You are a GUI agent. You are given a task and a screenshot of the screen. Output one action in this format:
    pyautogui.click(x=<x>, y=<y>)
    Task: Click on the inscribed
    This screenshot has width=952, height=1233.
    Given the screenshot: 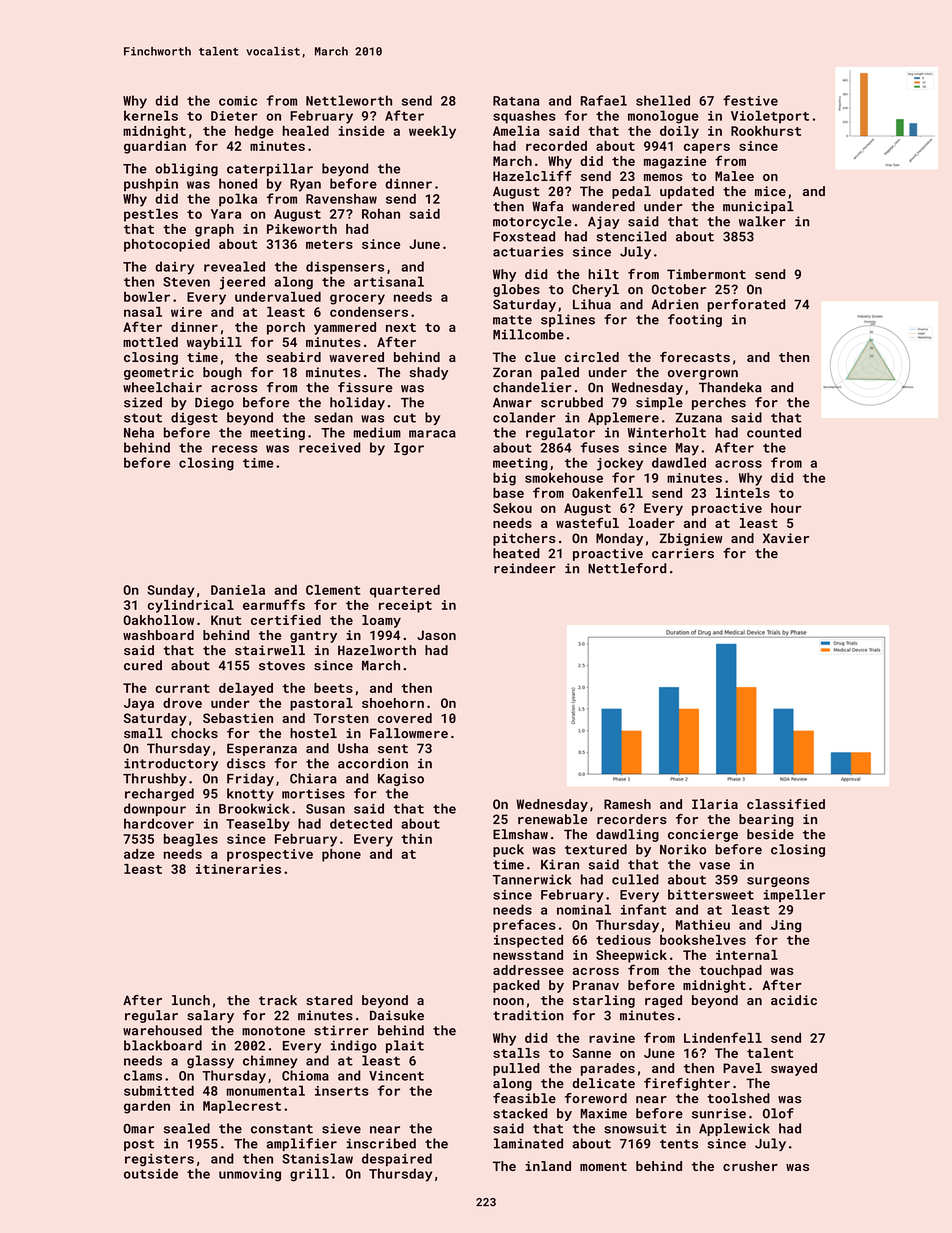 What is the action you would take?
    pyautogui.click(x=381, y=1143)
